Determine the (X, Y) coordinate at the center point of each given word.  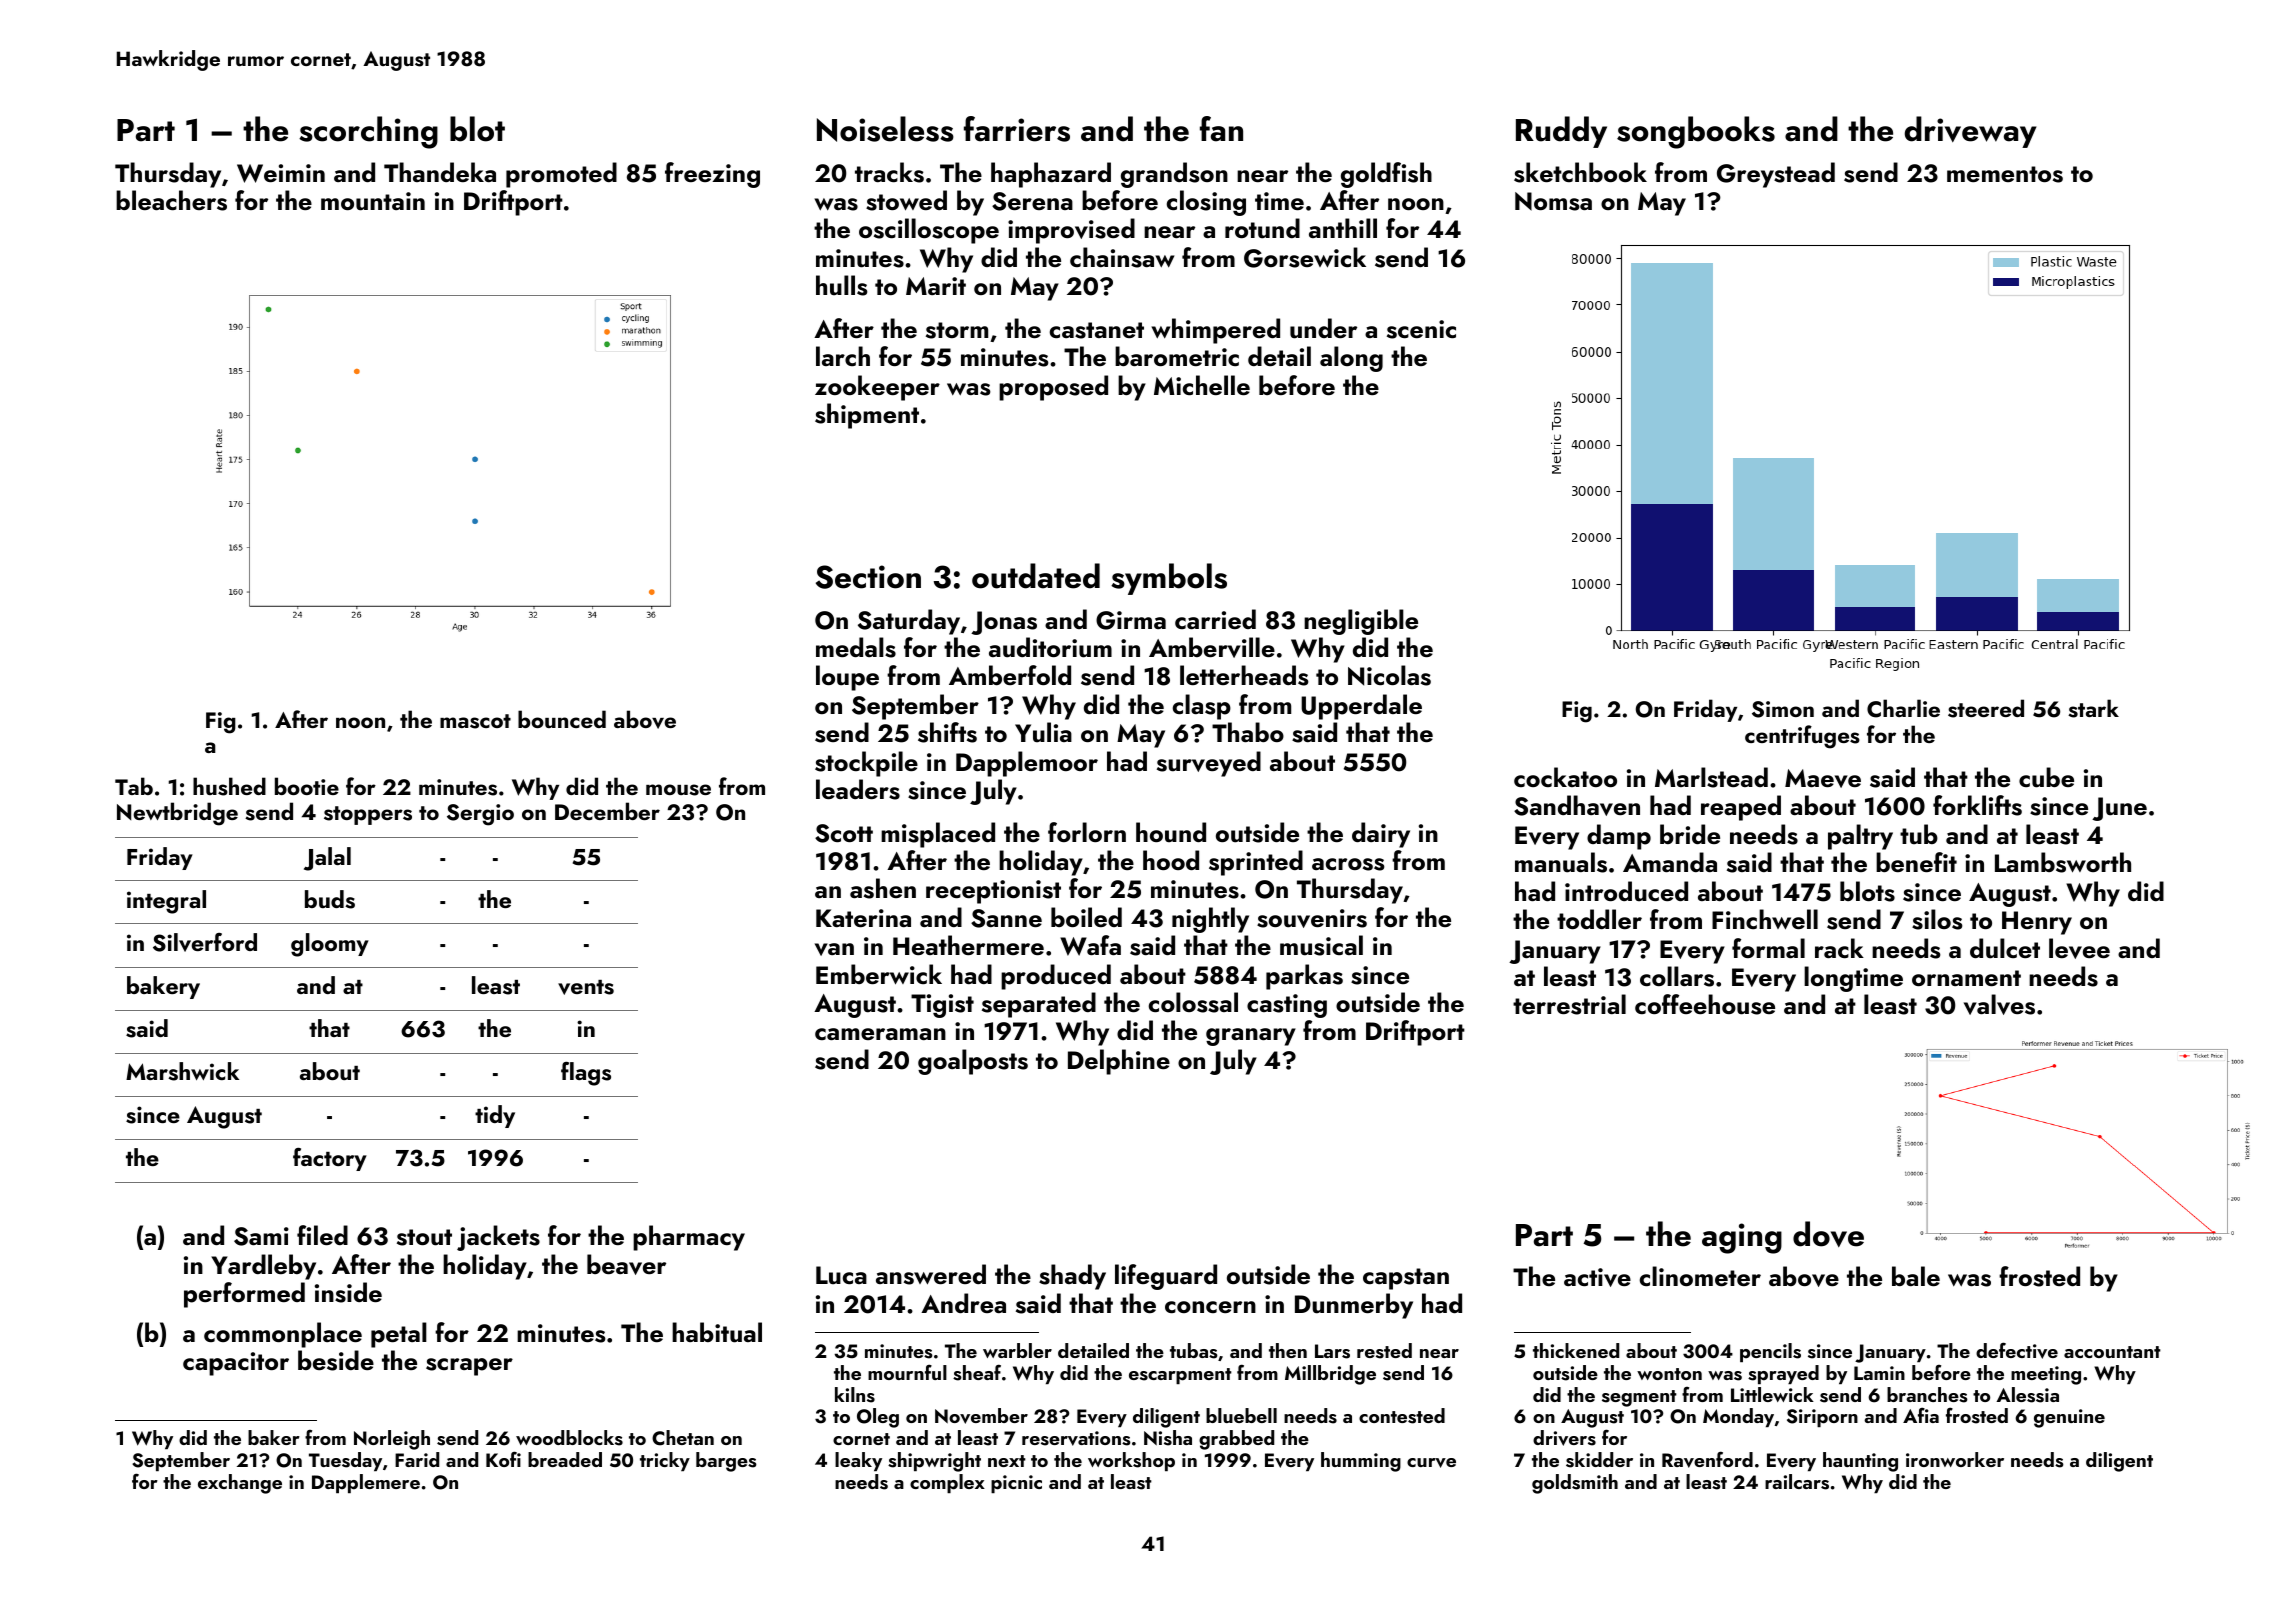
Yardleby (263, 1267)
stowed (906, 200)
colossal (1193, 1002)
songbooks (1696, 132)
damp (1619, 837)
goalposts (973, 1062)
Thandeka (440, 172)
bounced (562, 719)
